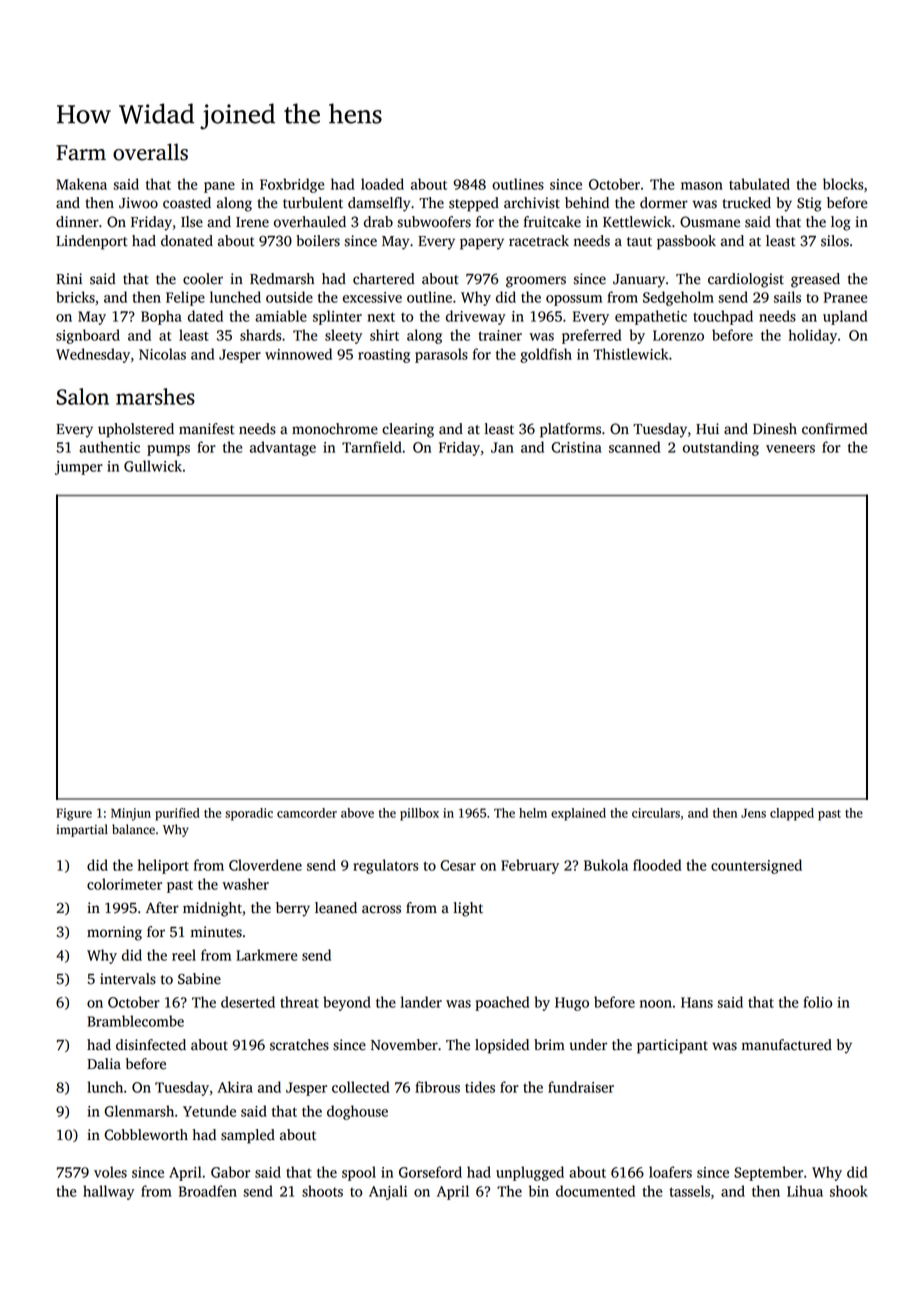 Image resolution: width=924 pixels, height=1308 pixels. Describe the element at coordinates (587, 203) in the screenshot. I see `behind` at that location.
